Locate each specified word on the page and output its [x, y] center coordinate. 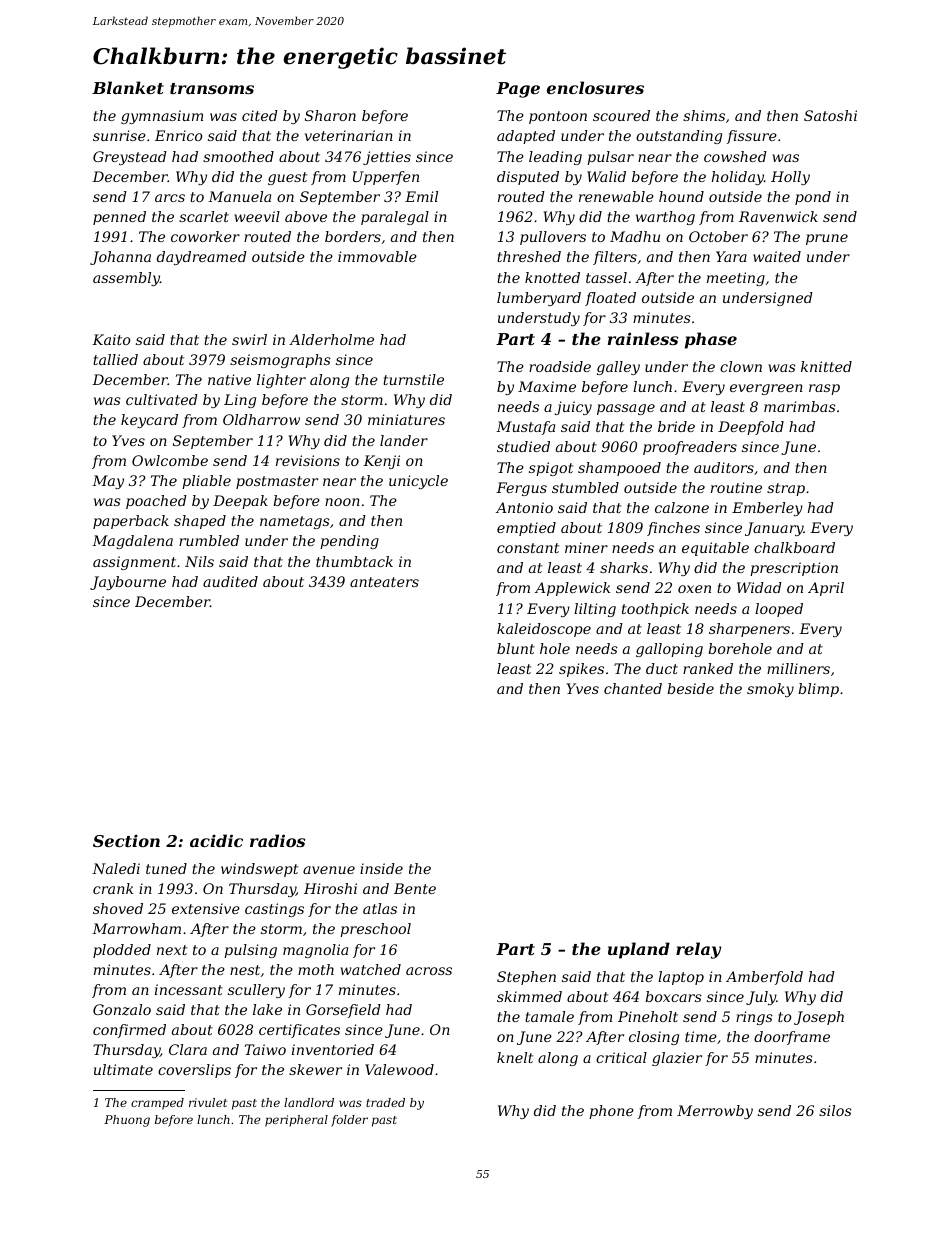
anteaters [384, 582]
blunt [516, 648]
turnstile [413, 379]
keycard [149, 421]
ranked [708, 668]
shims [704, 115]
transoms [212, 88]
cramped [157, 1104]
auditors [724, 467]
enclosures [595, 87]
